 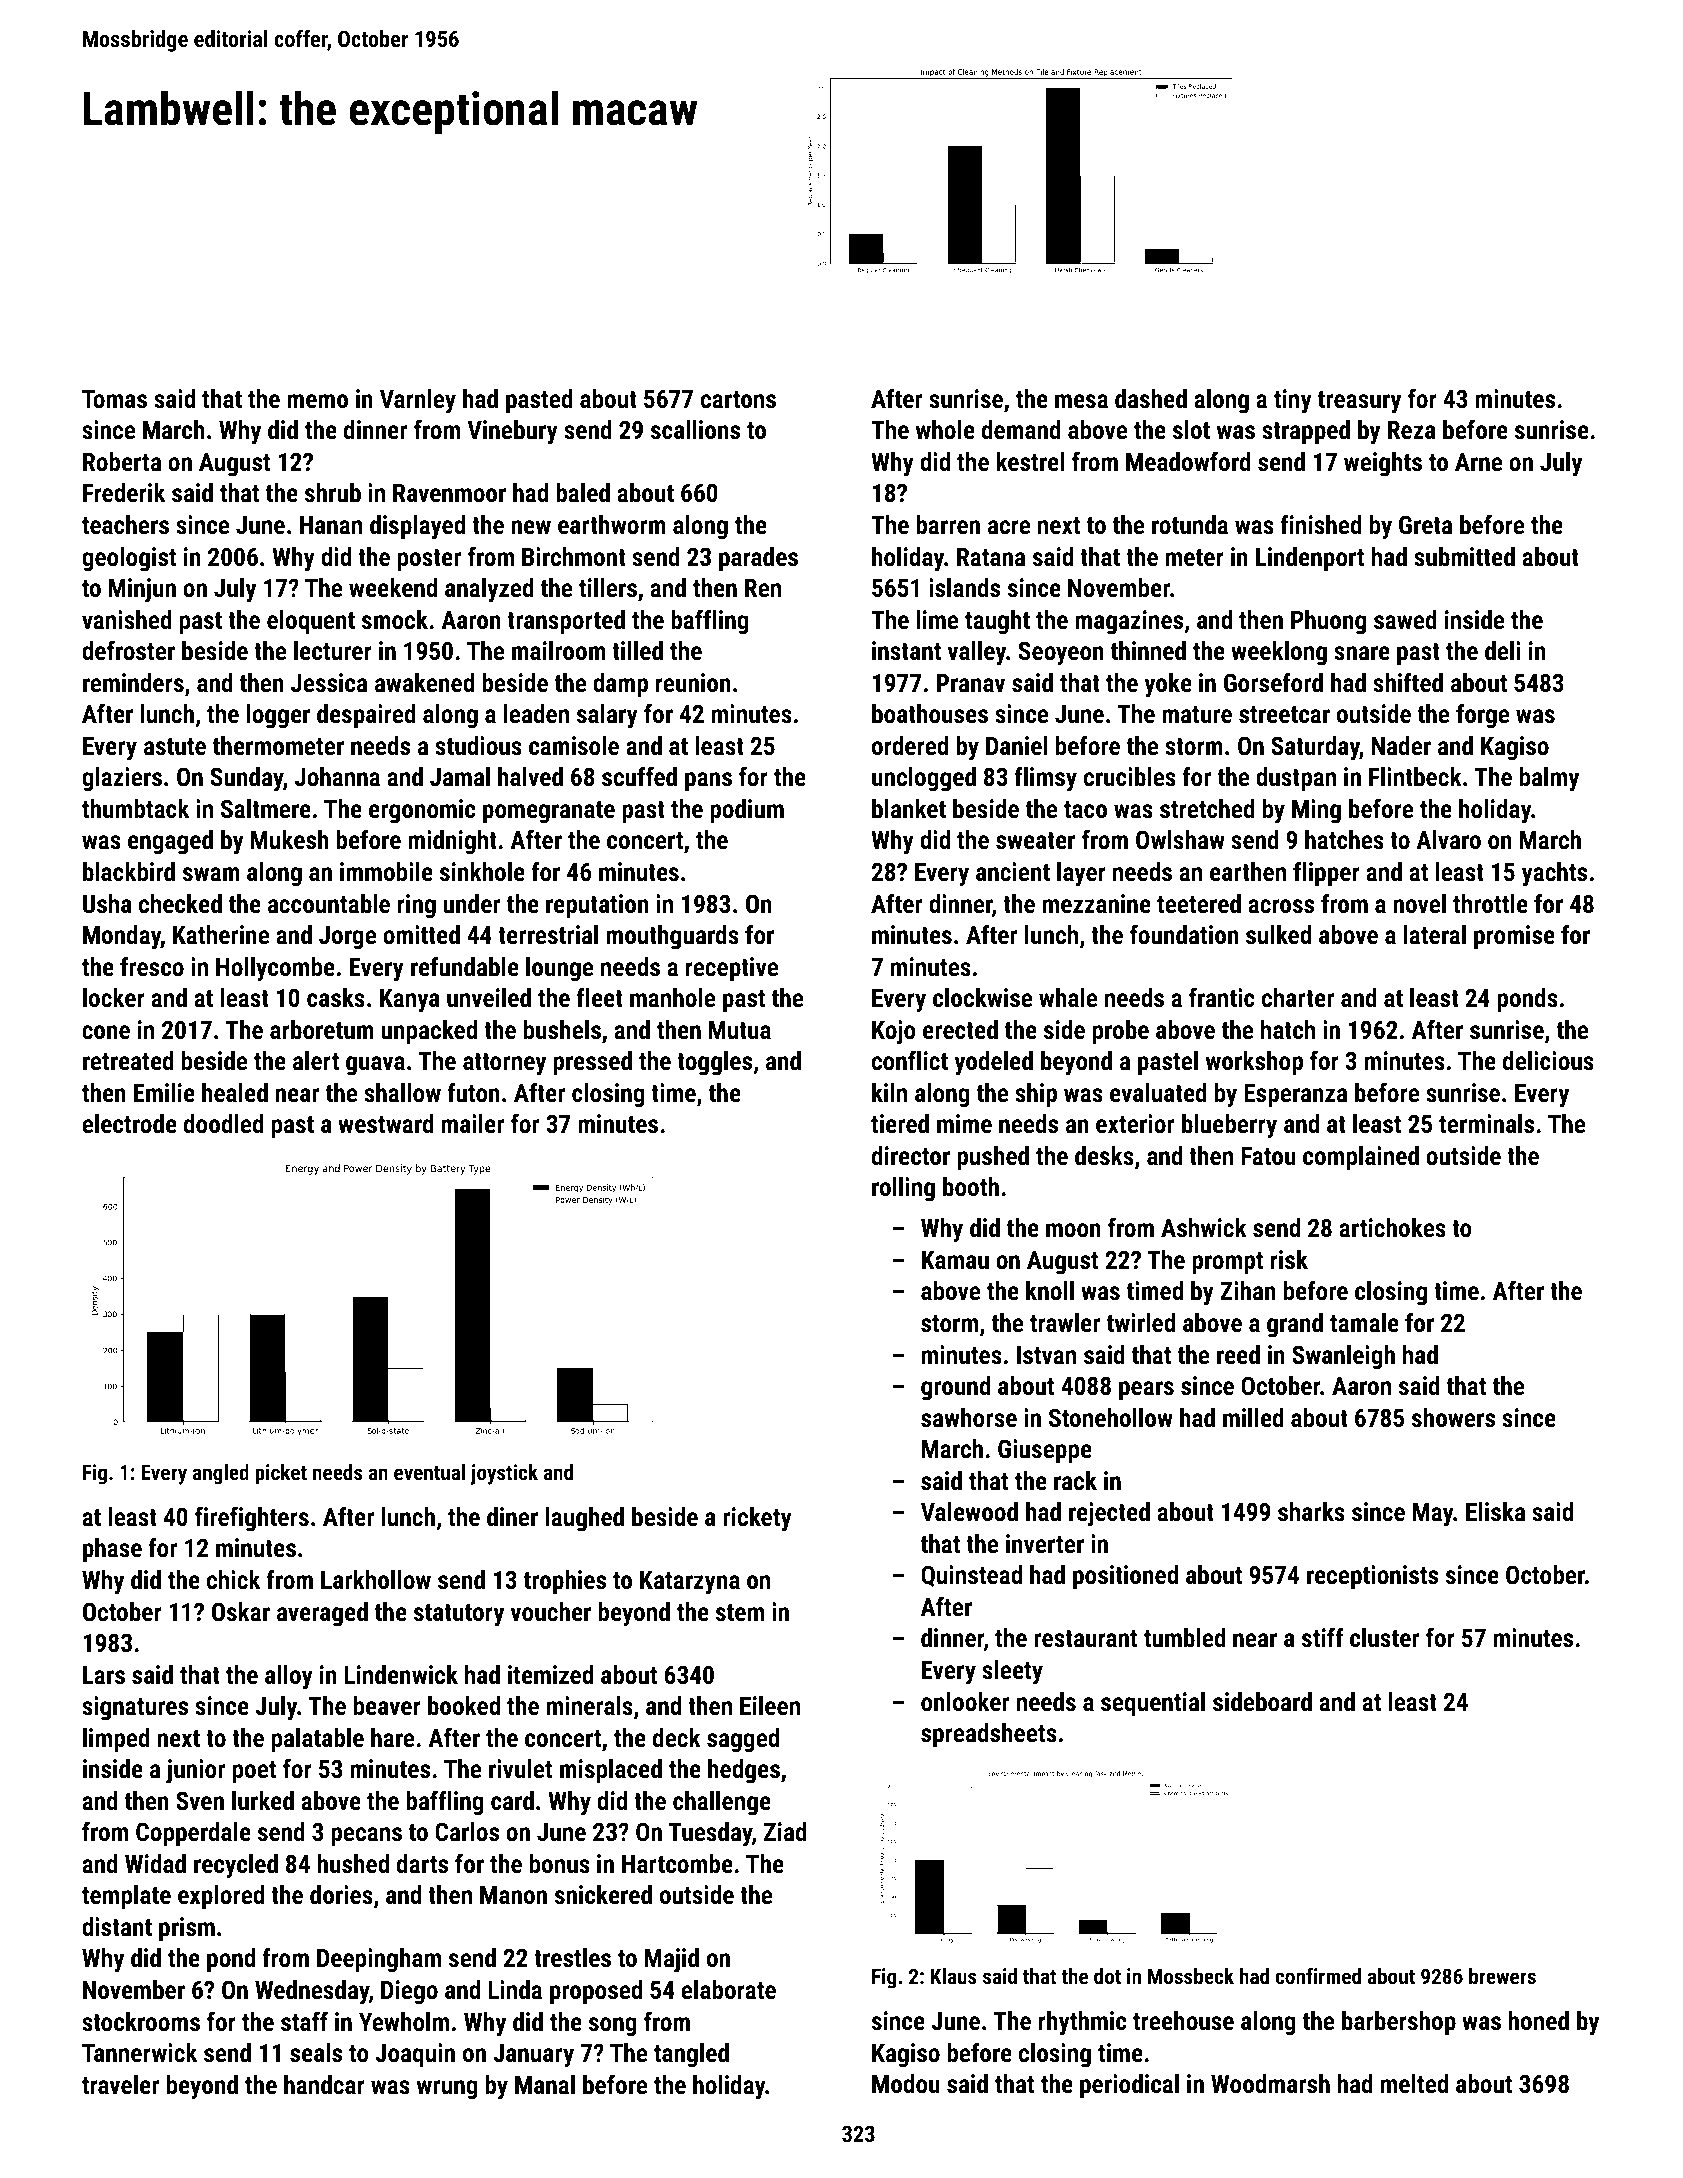 What do you see at coordinates (1478, 462) in the image?
I see `Arne` at bounding box center [1478, 462].
